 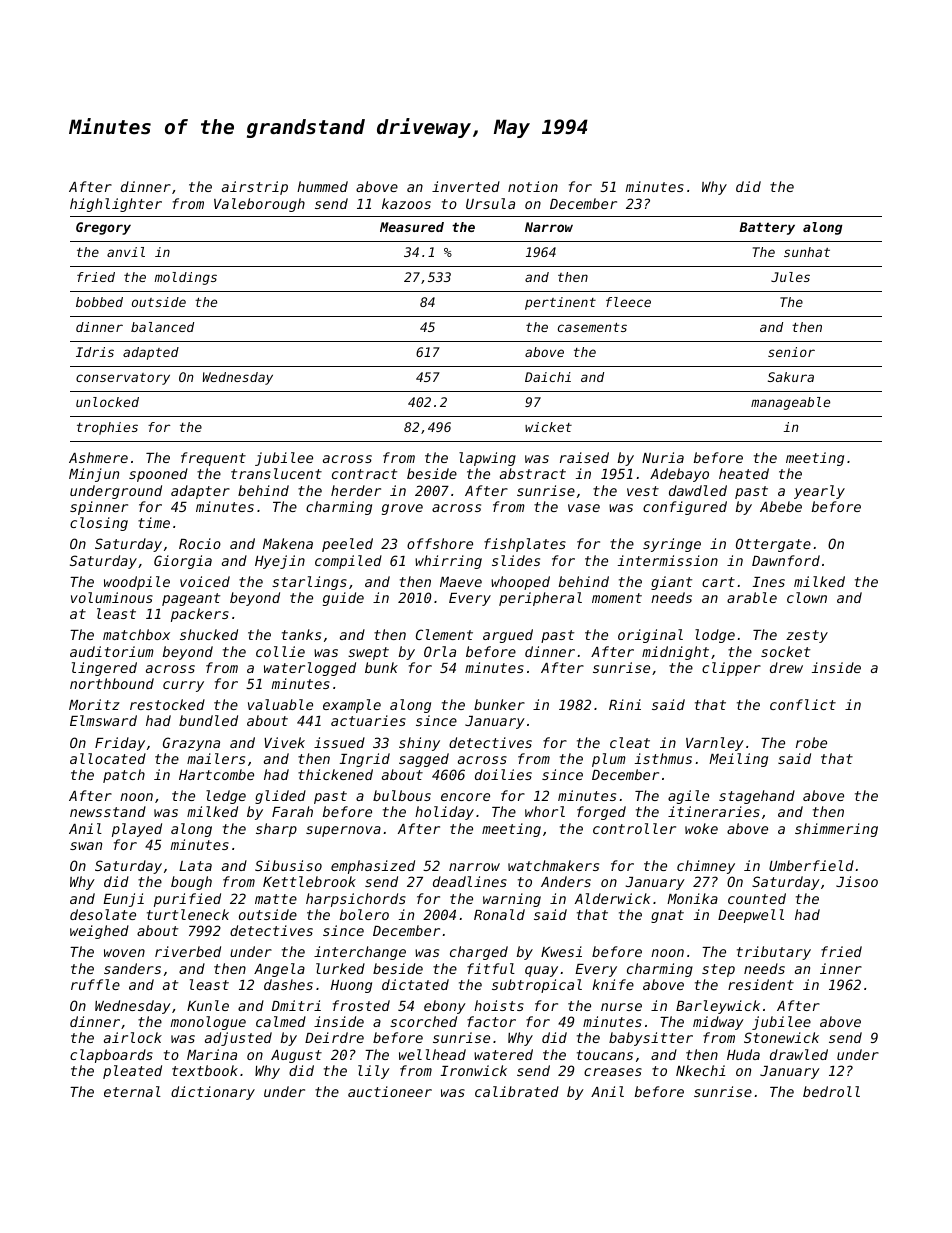 I want to click on airstrip, so click(x=255, y=188).
